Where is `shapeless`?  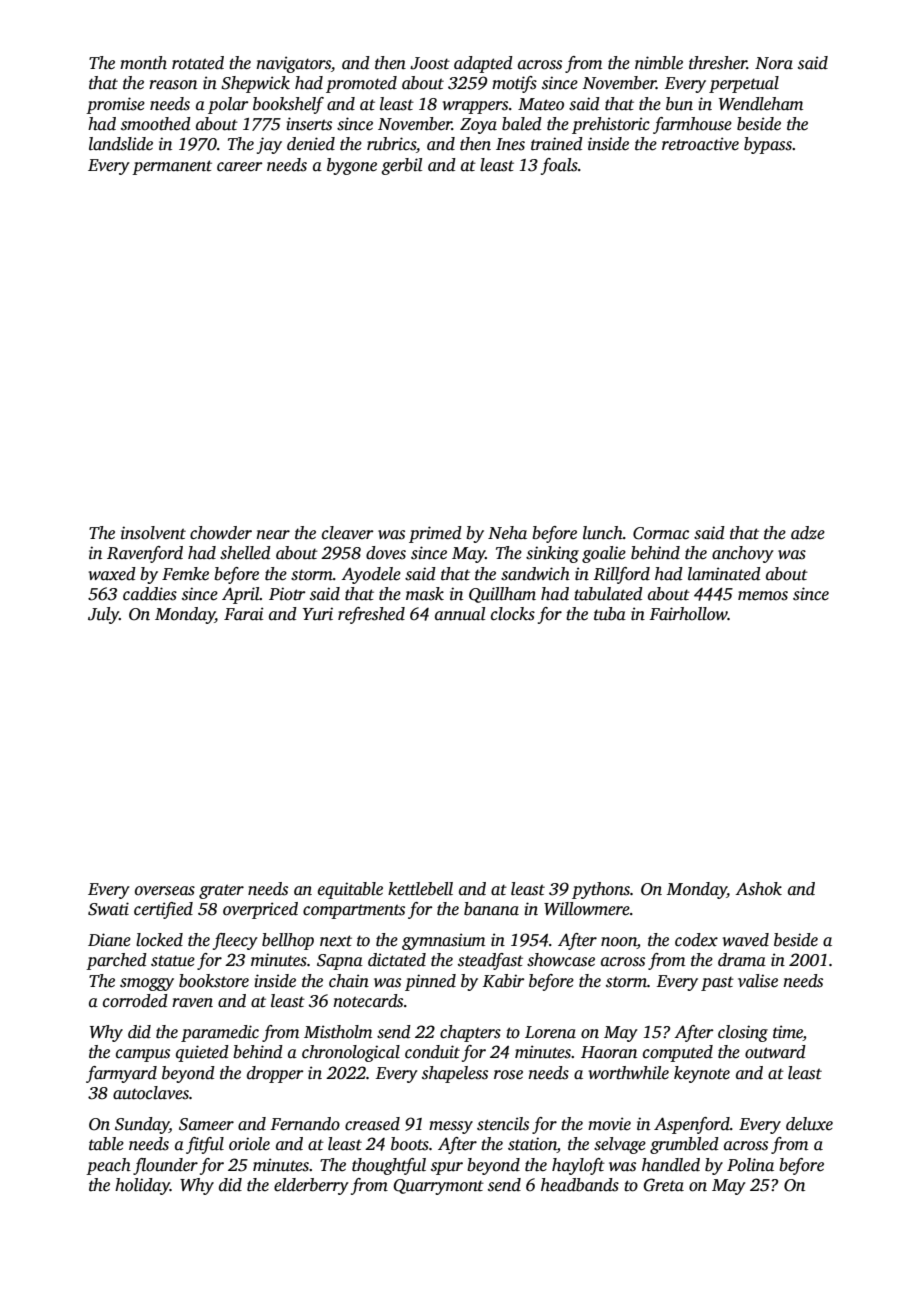 shapeless is located at coordinates (455, 1074).
